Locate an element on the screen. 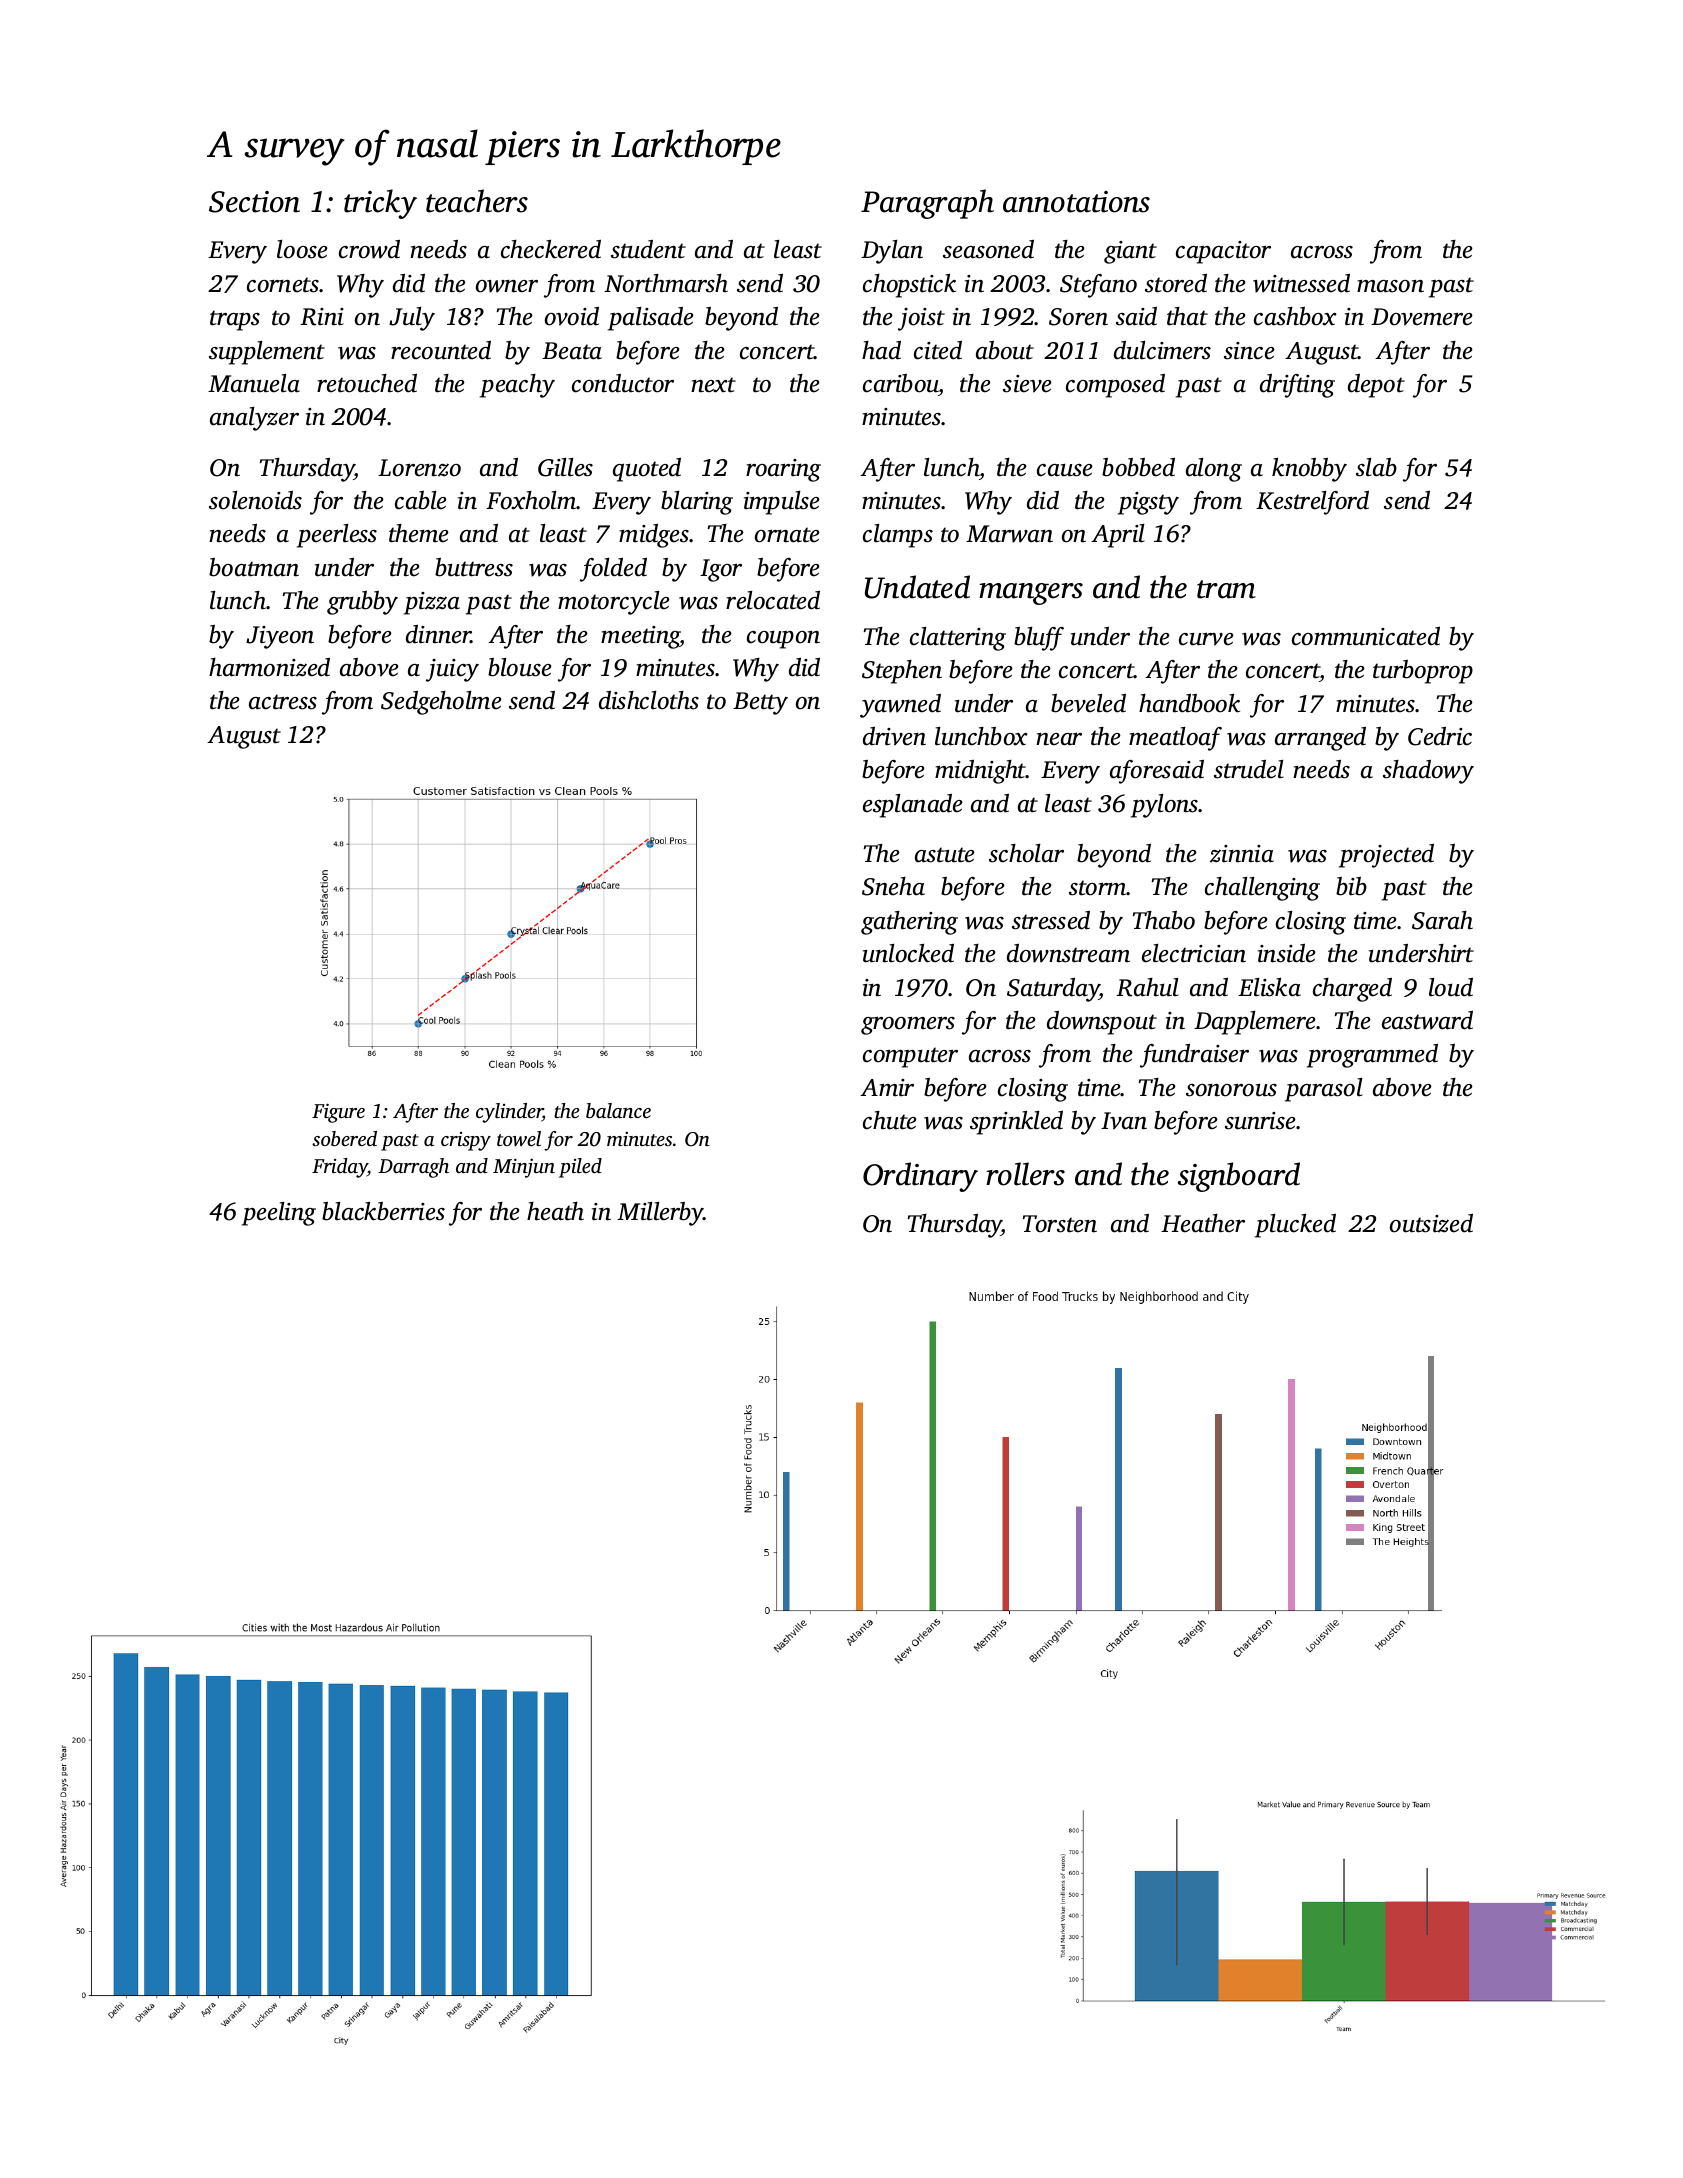  gathering is located at coordinates (909, 923).
